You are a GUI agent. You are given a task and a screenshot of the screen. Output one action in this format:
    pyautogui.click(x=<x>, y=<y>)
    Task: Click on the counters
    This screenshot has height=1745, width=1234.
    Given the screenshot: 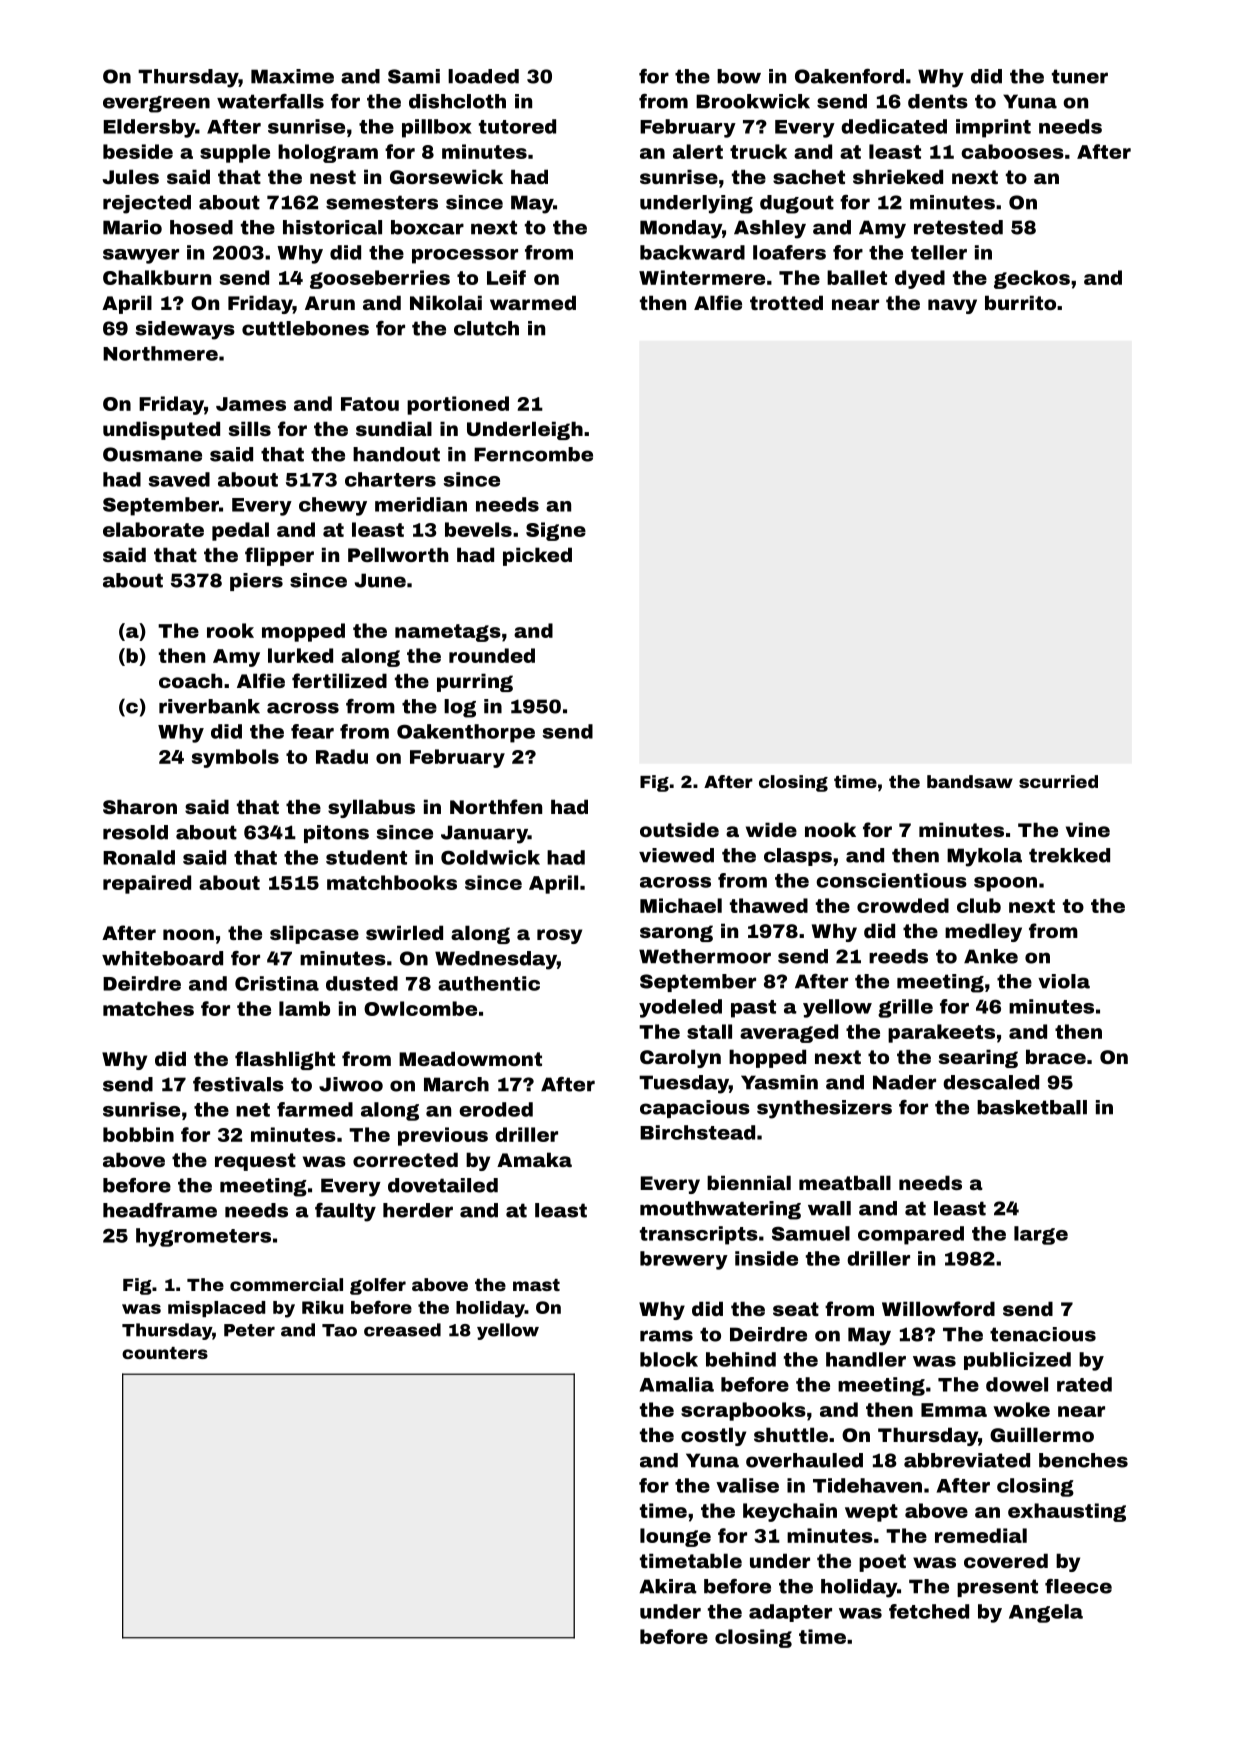 What is the action you would take?
    pyautogui.click(x=165, y=1353)
